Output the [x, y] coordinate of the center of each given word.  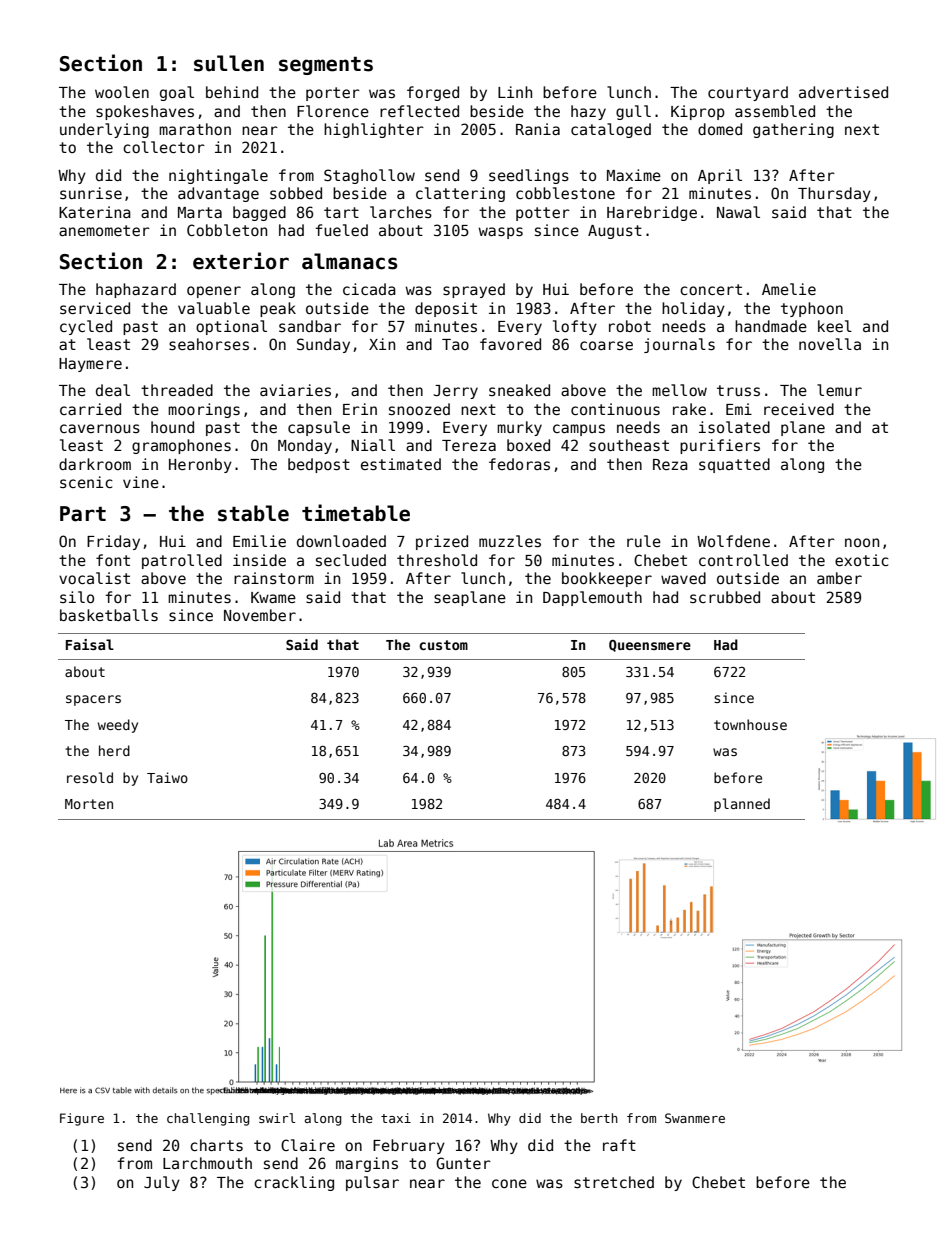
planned [742, 805]
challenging [208, 1119]
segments [326, 66]
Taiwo [167, 777]
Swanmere [695, 1118]
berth [599, 1118]
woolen [122, 92]
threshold [437, 560]
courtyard [748, 93]
